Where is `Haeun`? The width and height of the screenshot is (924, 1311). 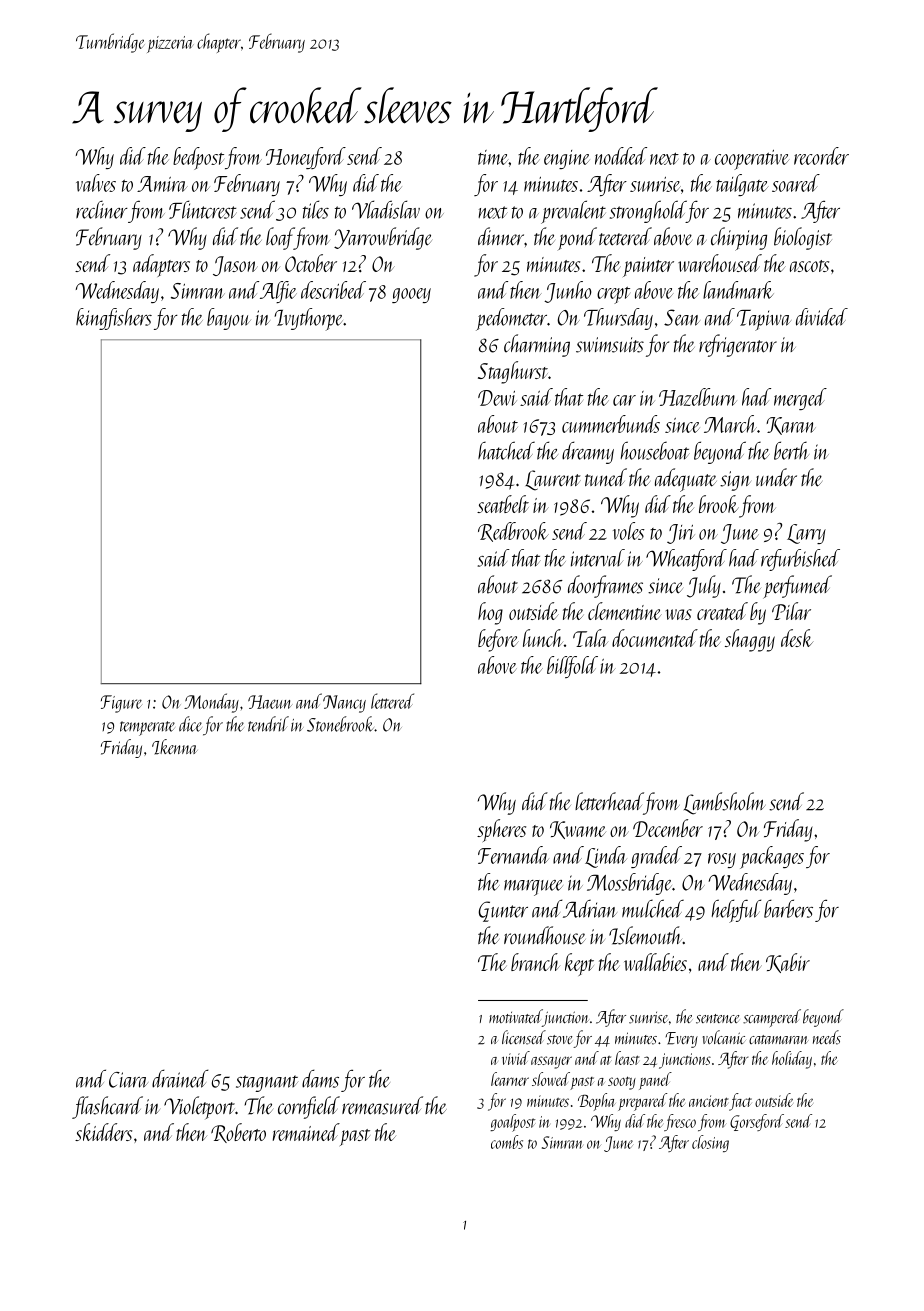 Haeun is located at coordinates (270, 702).
